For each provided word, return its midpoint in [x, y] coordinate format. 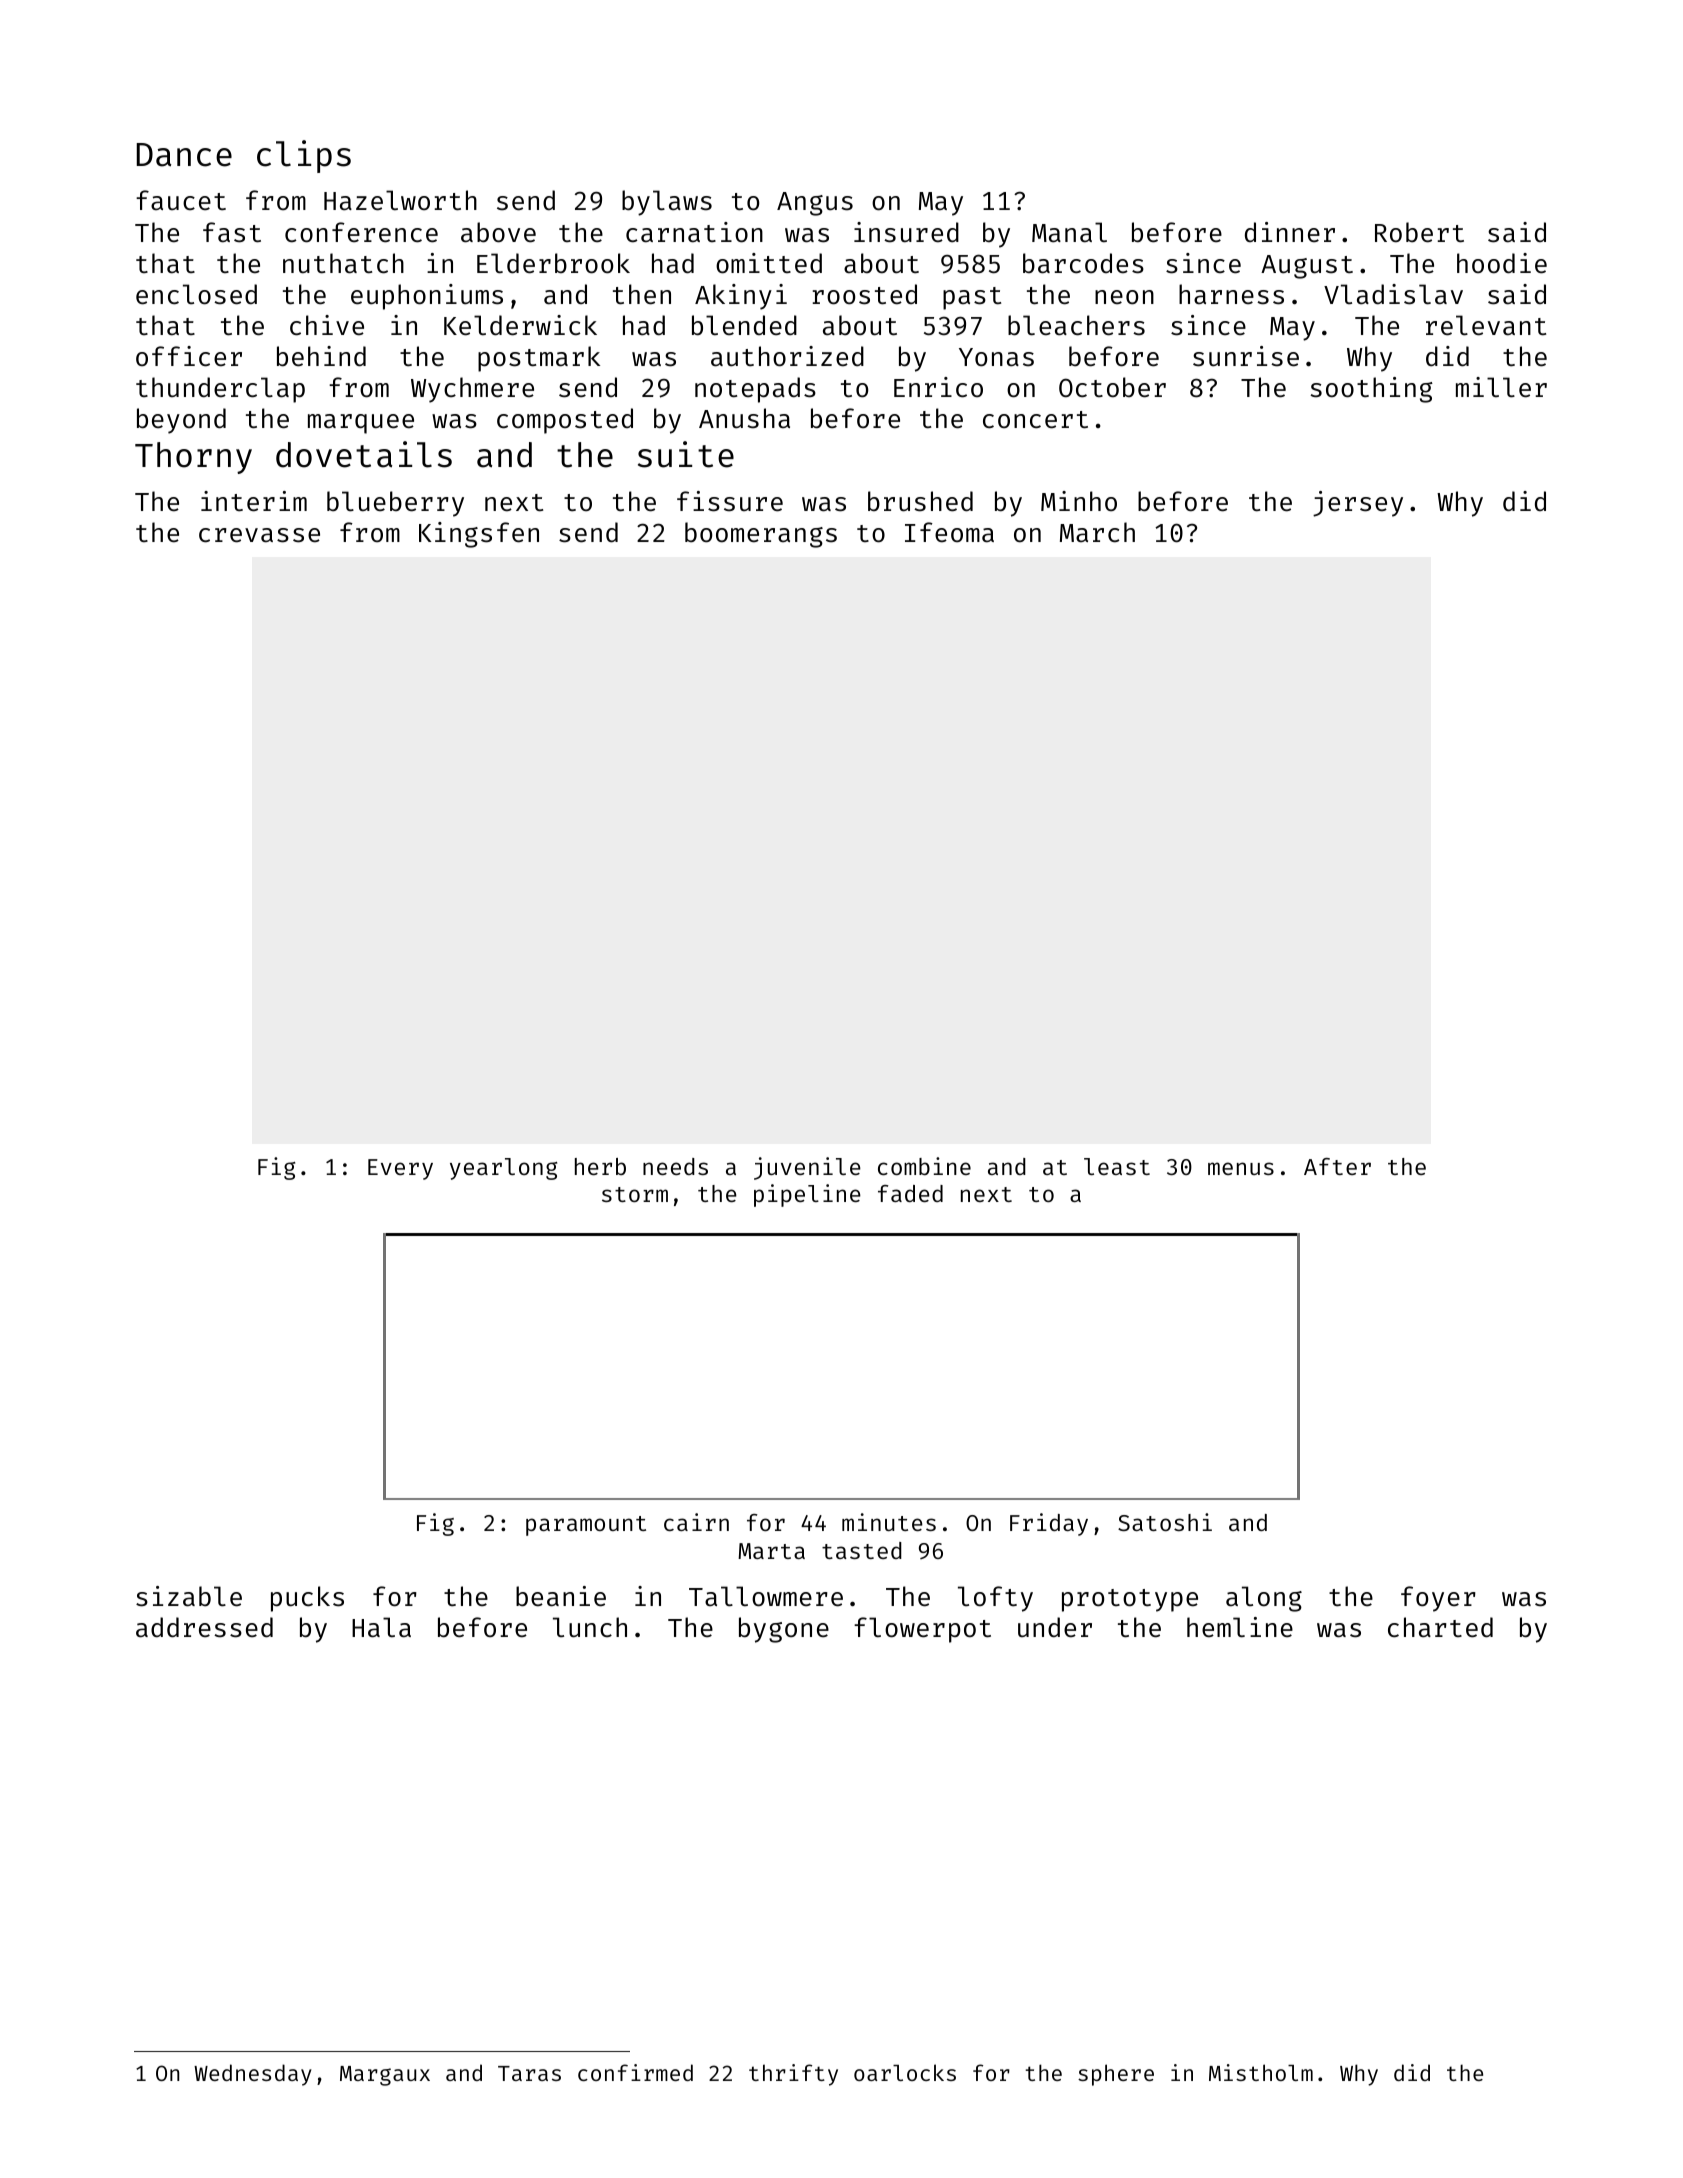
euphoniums [427, 297]
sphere [1116, 2075]
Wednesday [253, 2075]
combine [924, 1166]
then [642, 294]
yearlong [503, 1169]
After [1337, 1166]
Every [400, 1169]
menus [1241, 1168]
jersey [1358, 504]
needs [675, 1166]
